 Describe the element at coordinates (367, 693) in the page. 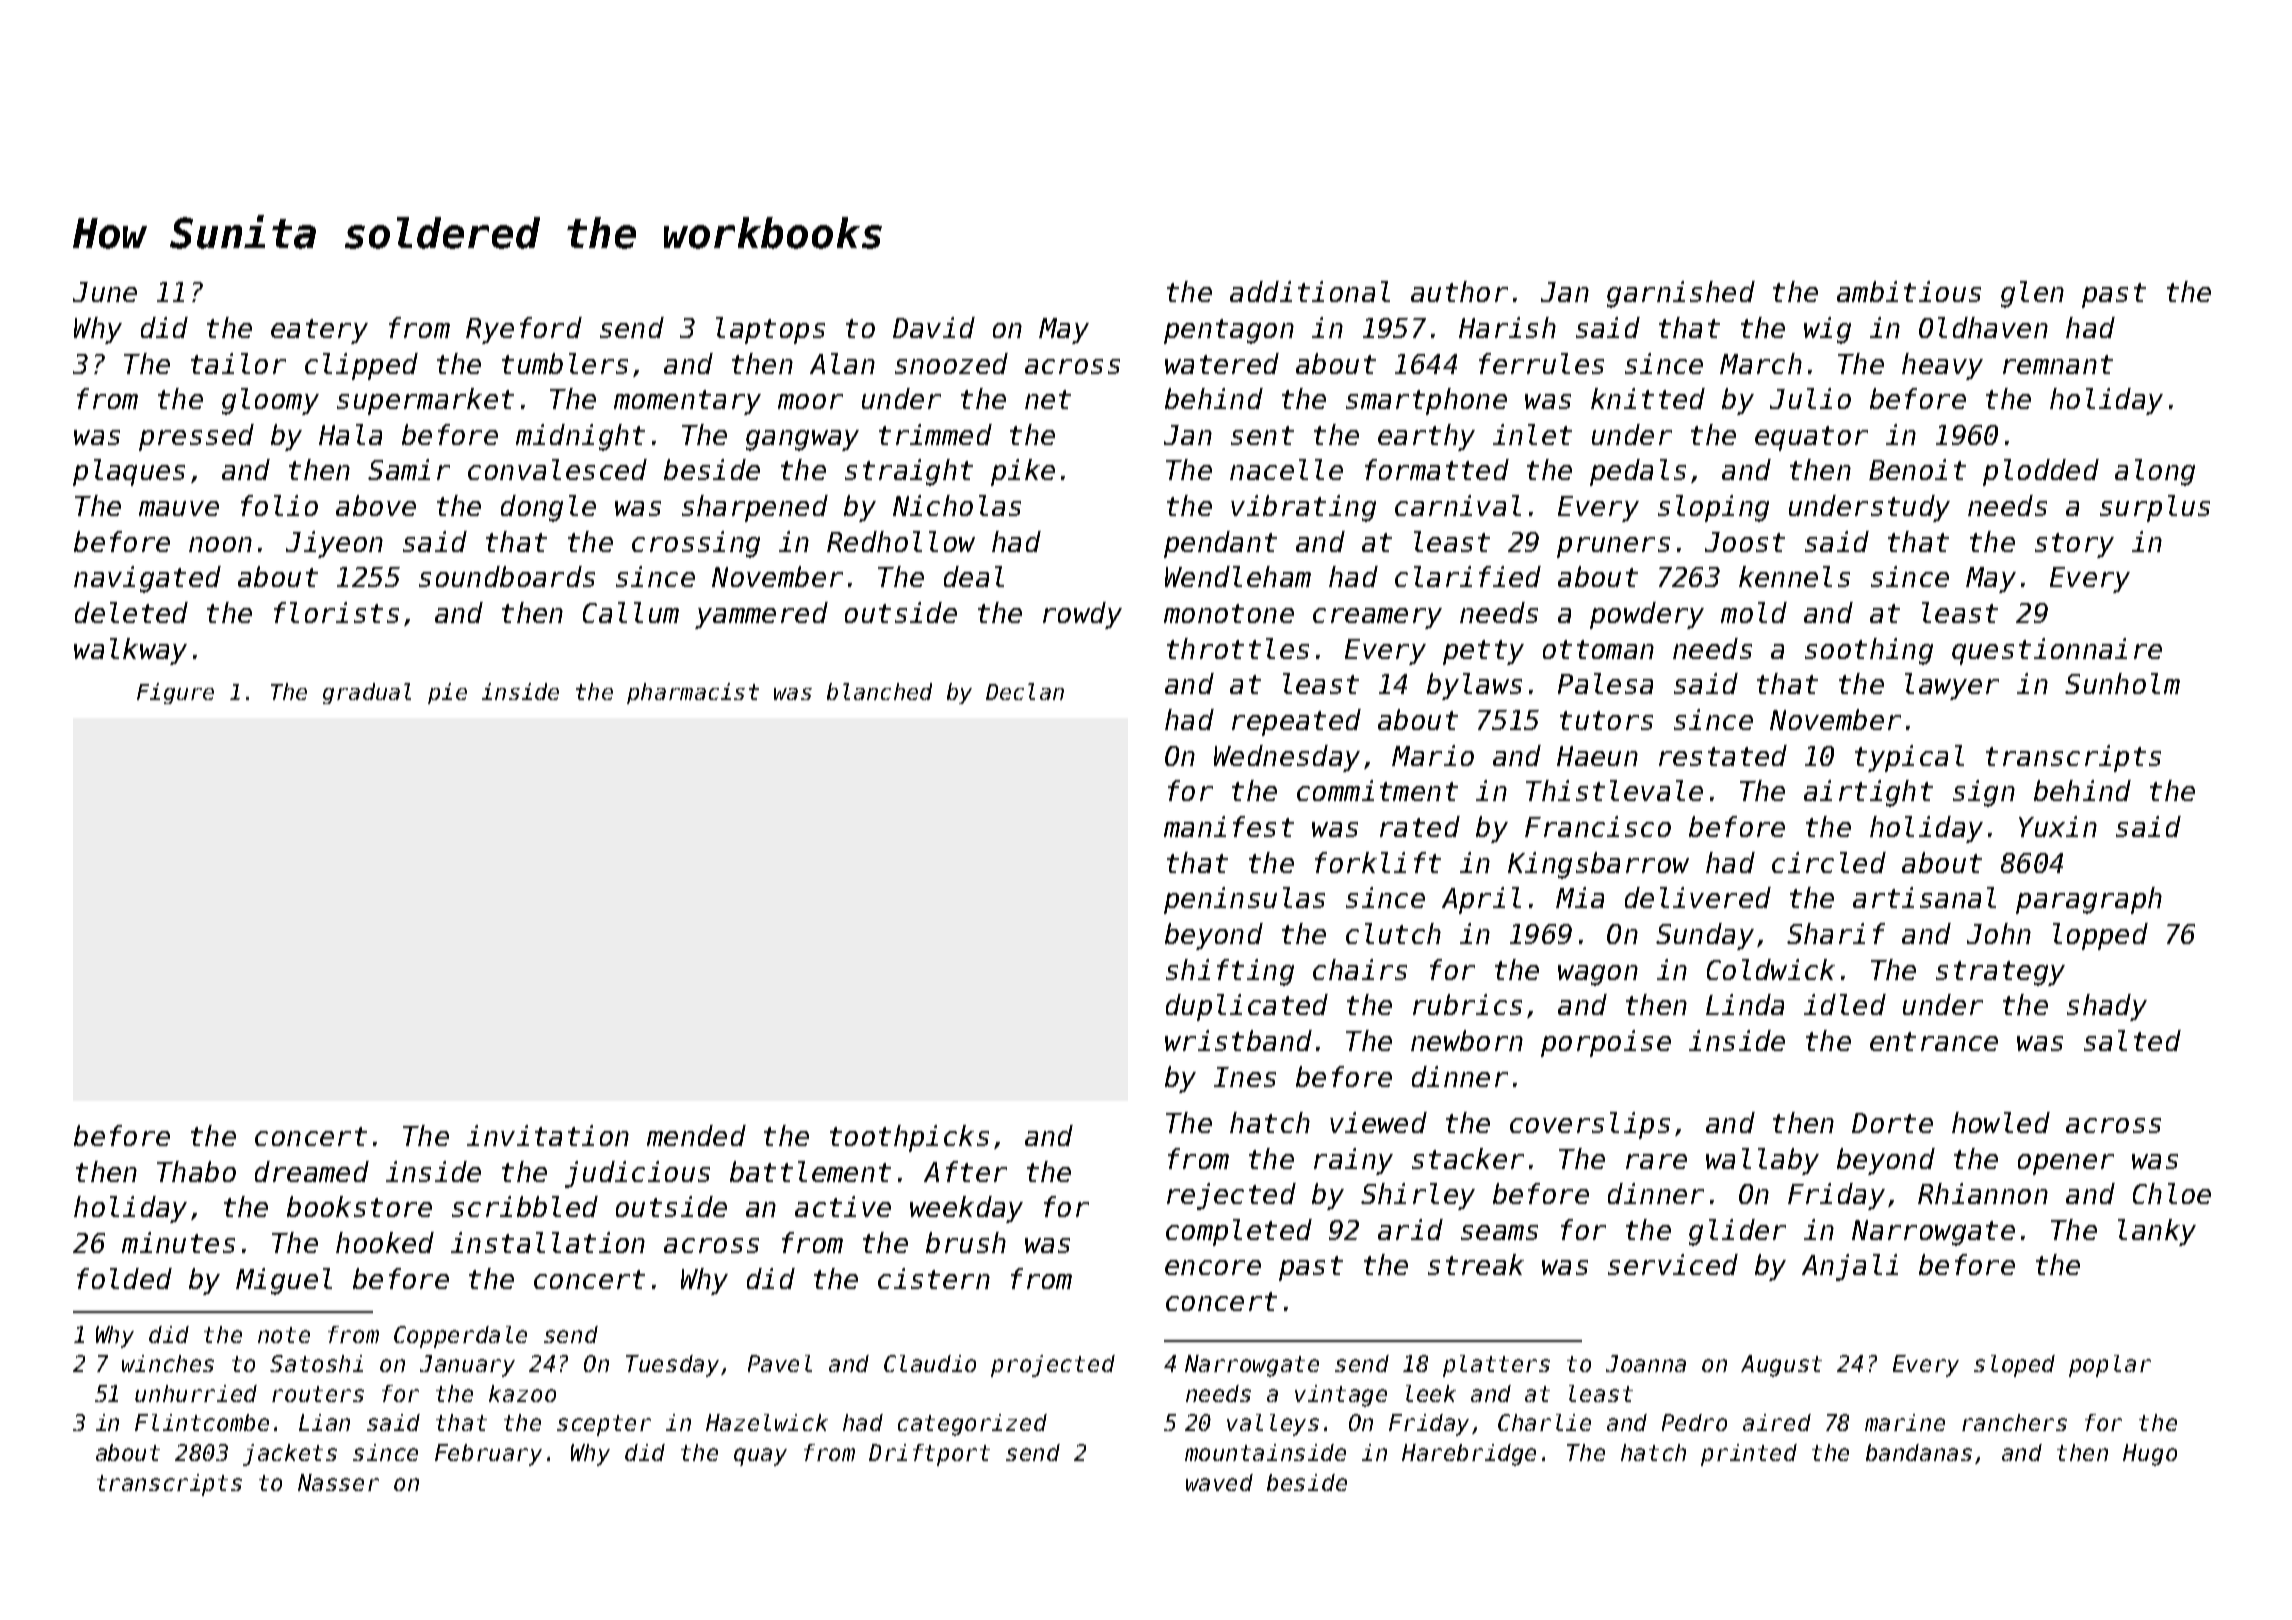

I see `gradual` at that location.
